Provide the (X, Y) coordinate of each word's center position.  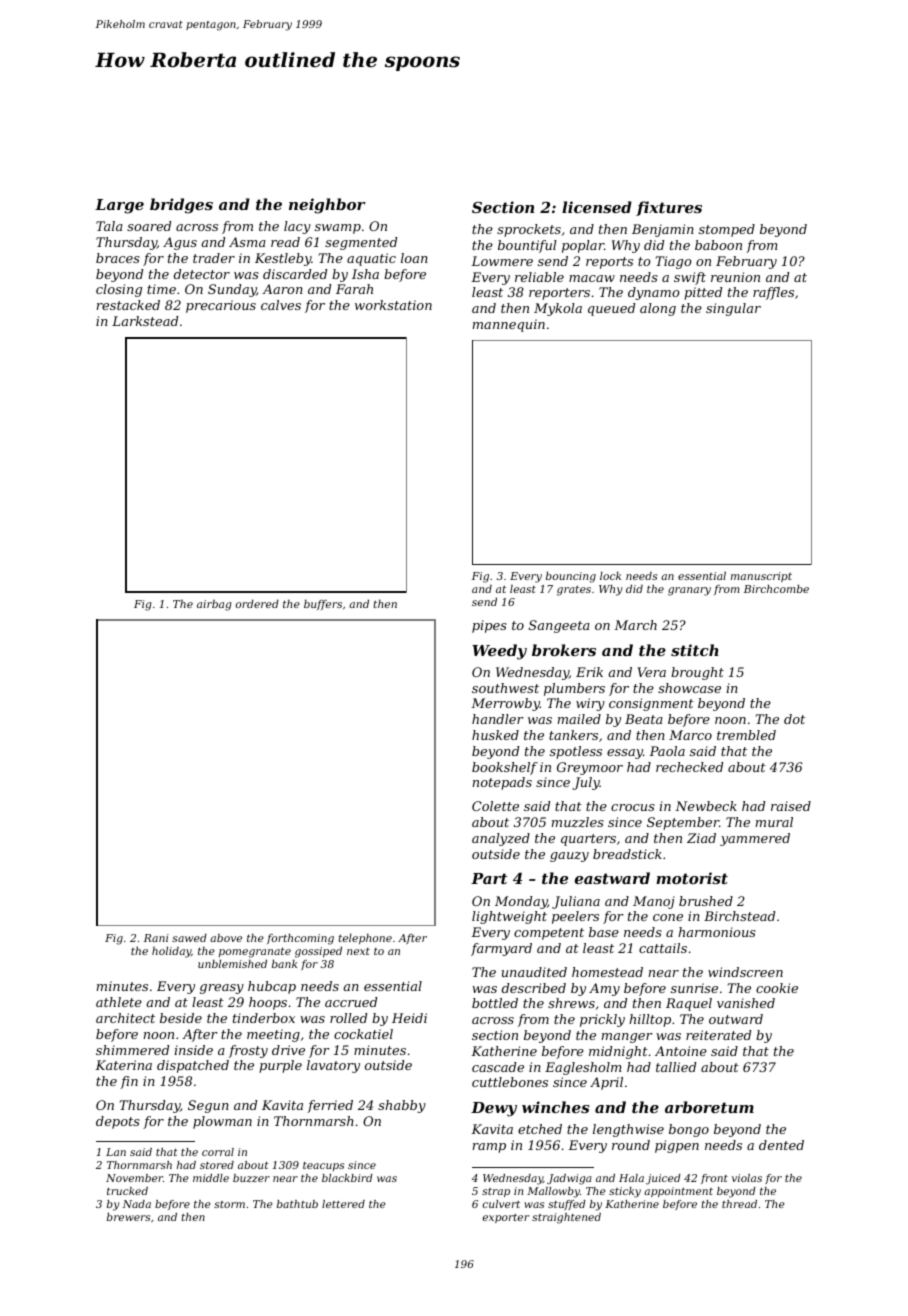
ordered (257, 604)
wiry (590, 704)
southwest (505, 688)
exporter (506, 1218)
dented (781, 1145)
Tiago (674, 262)
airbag (214, 605)
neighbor (327, 206)
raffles (773, 293)
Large (119, 206)
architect (125, 1018)
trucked (127, 1191)
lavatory (333, 1066)
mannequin (509, 325)
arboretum (709, 1107)
